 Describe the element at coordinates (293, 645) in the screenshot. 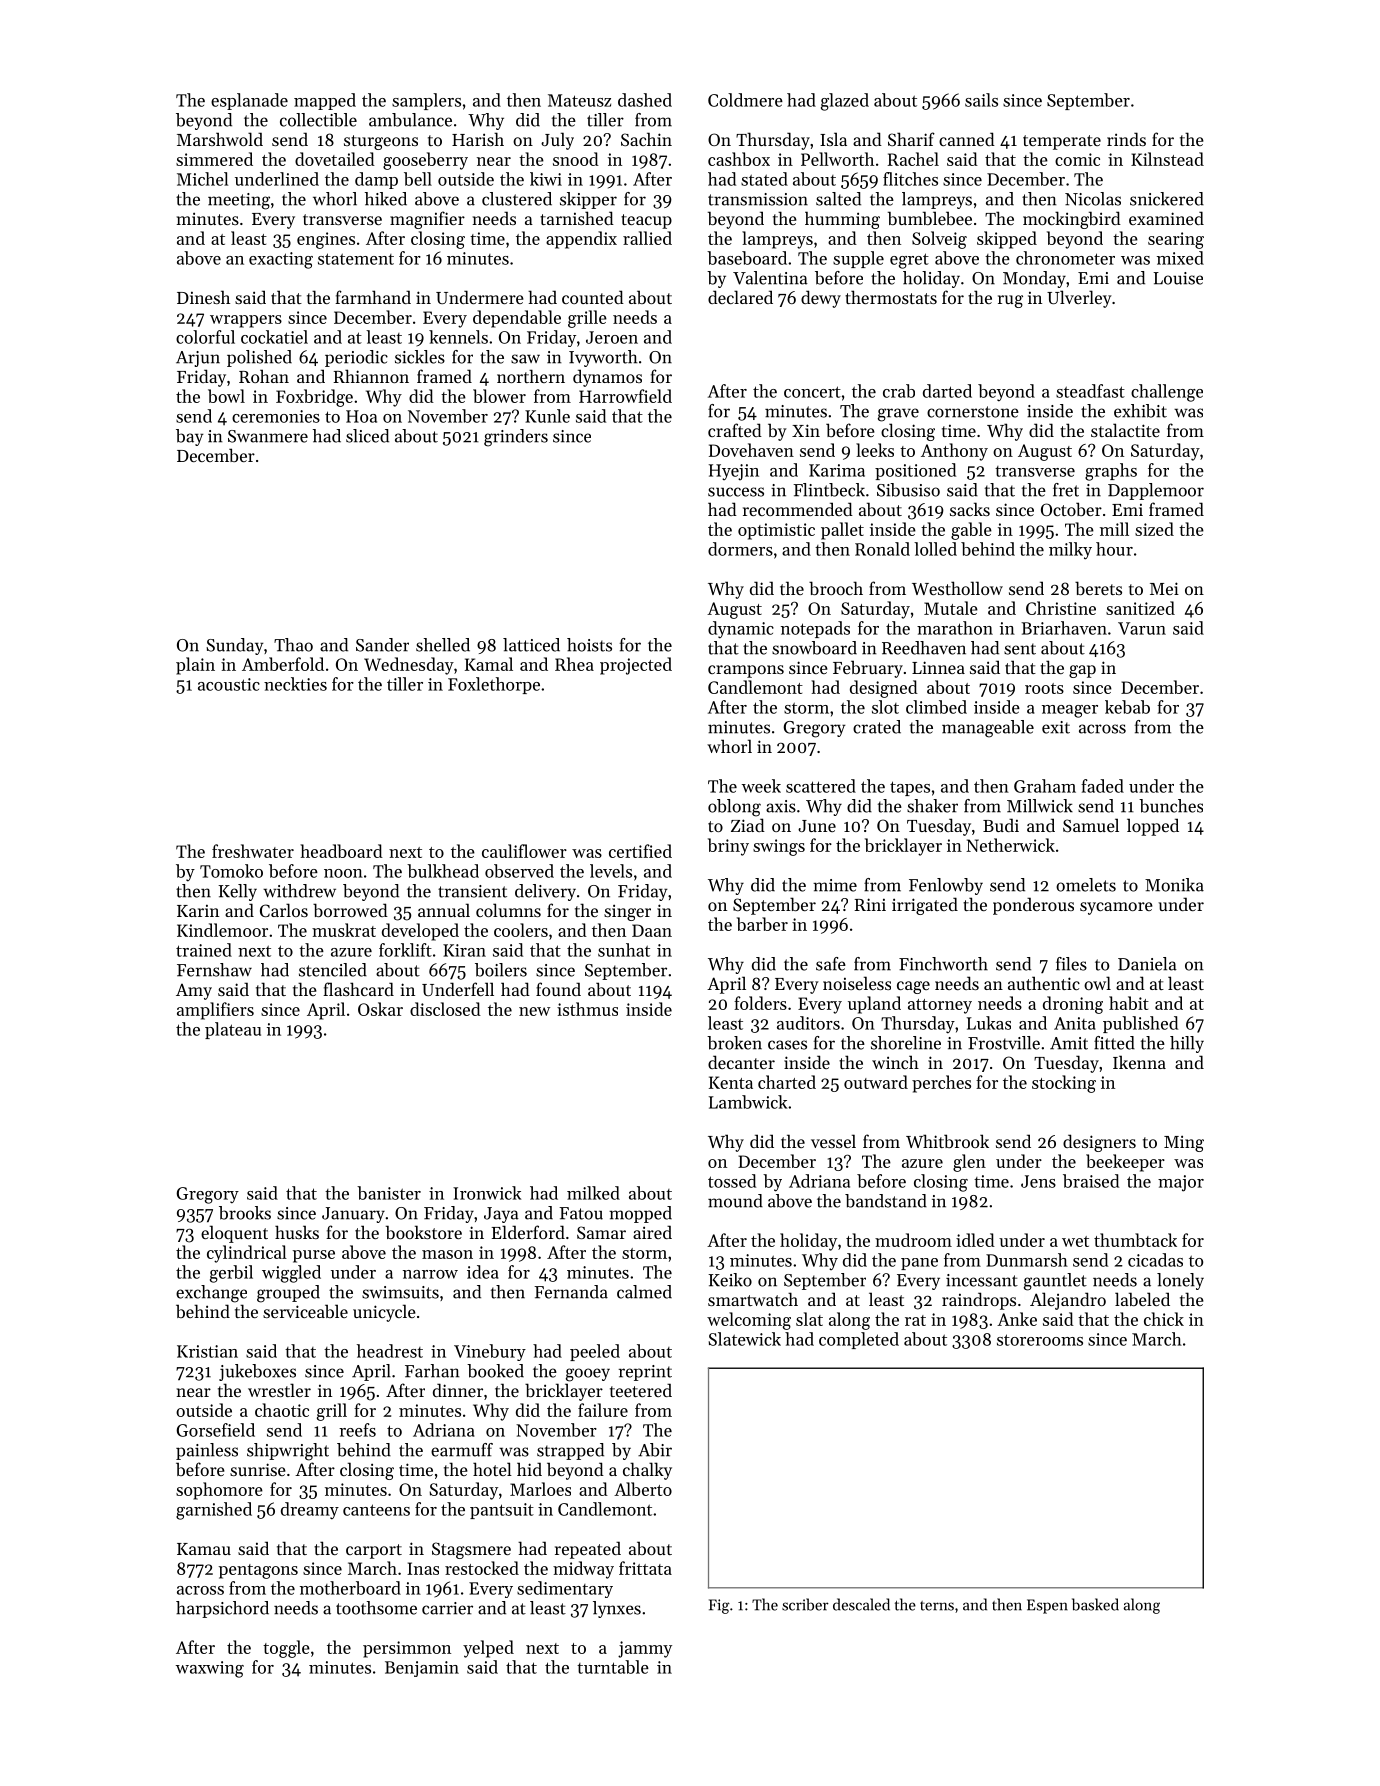

I see `Thao` at that location.
